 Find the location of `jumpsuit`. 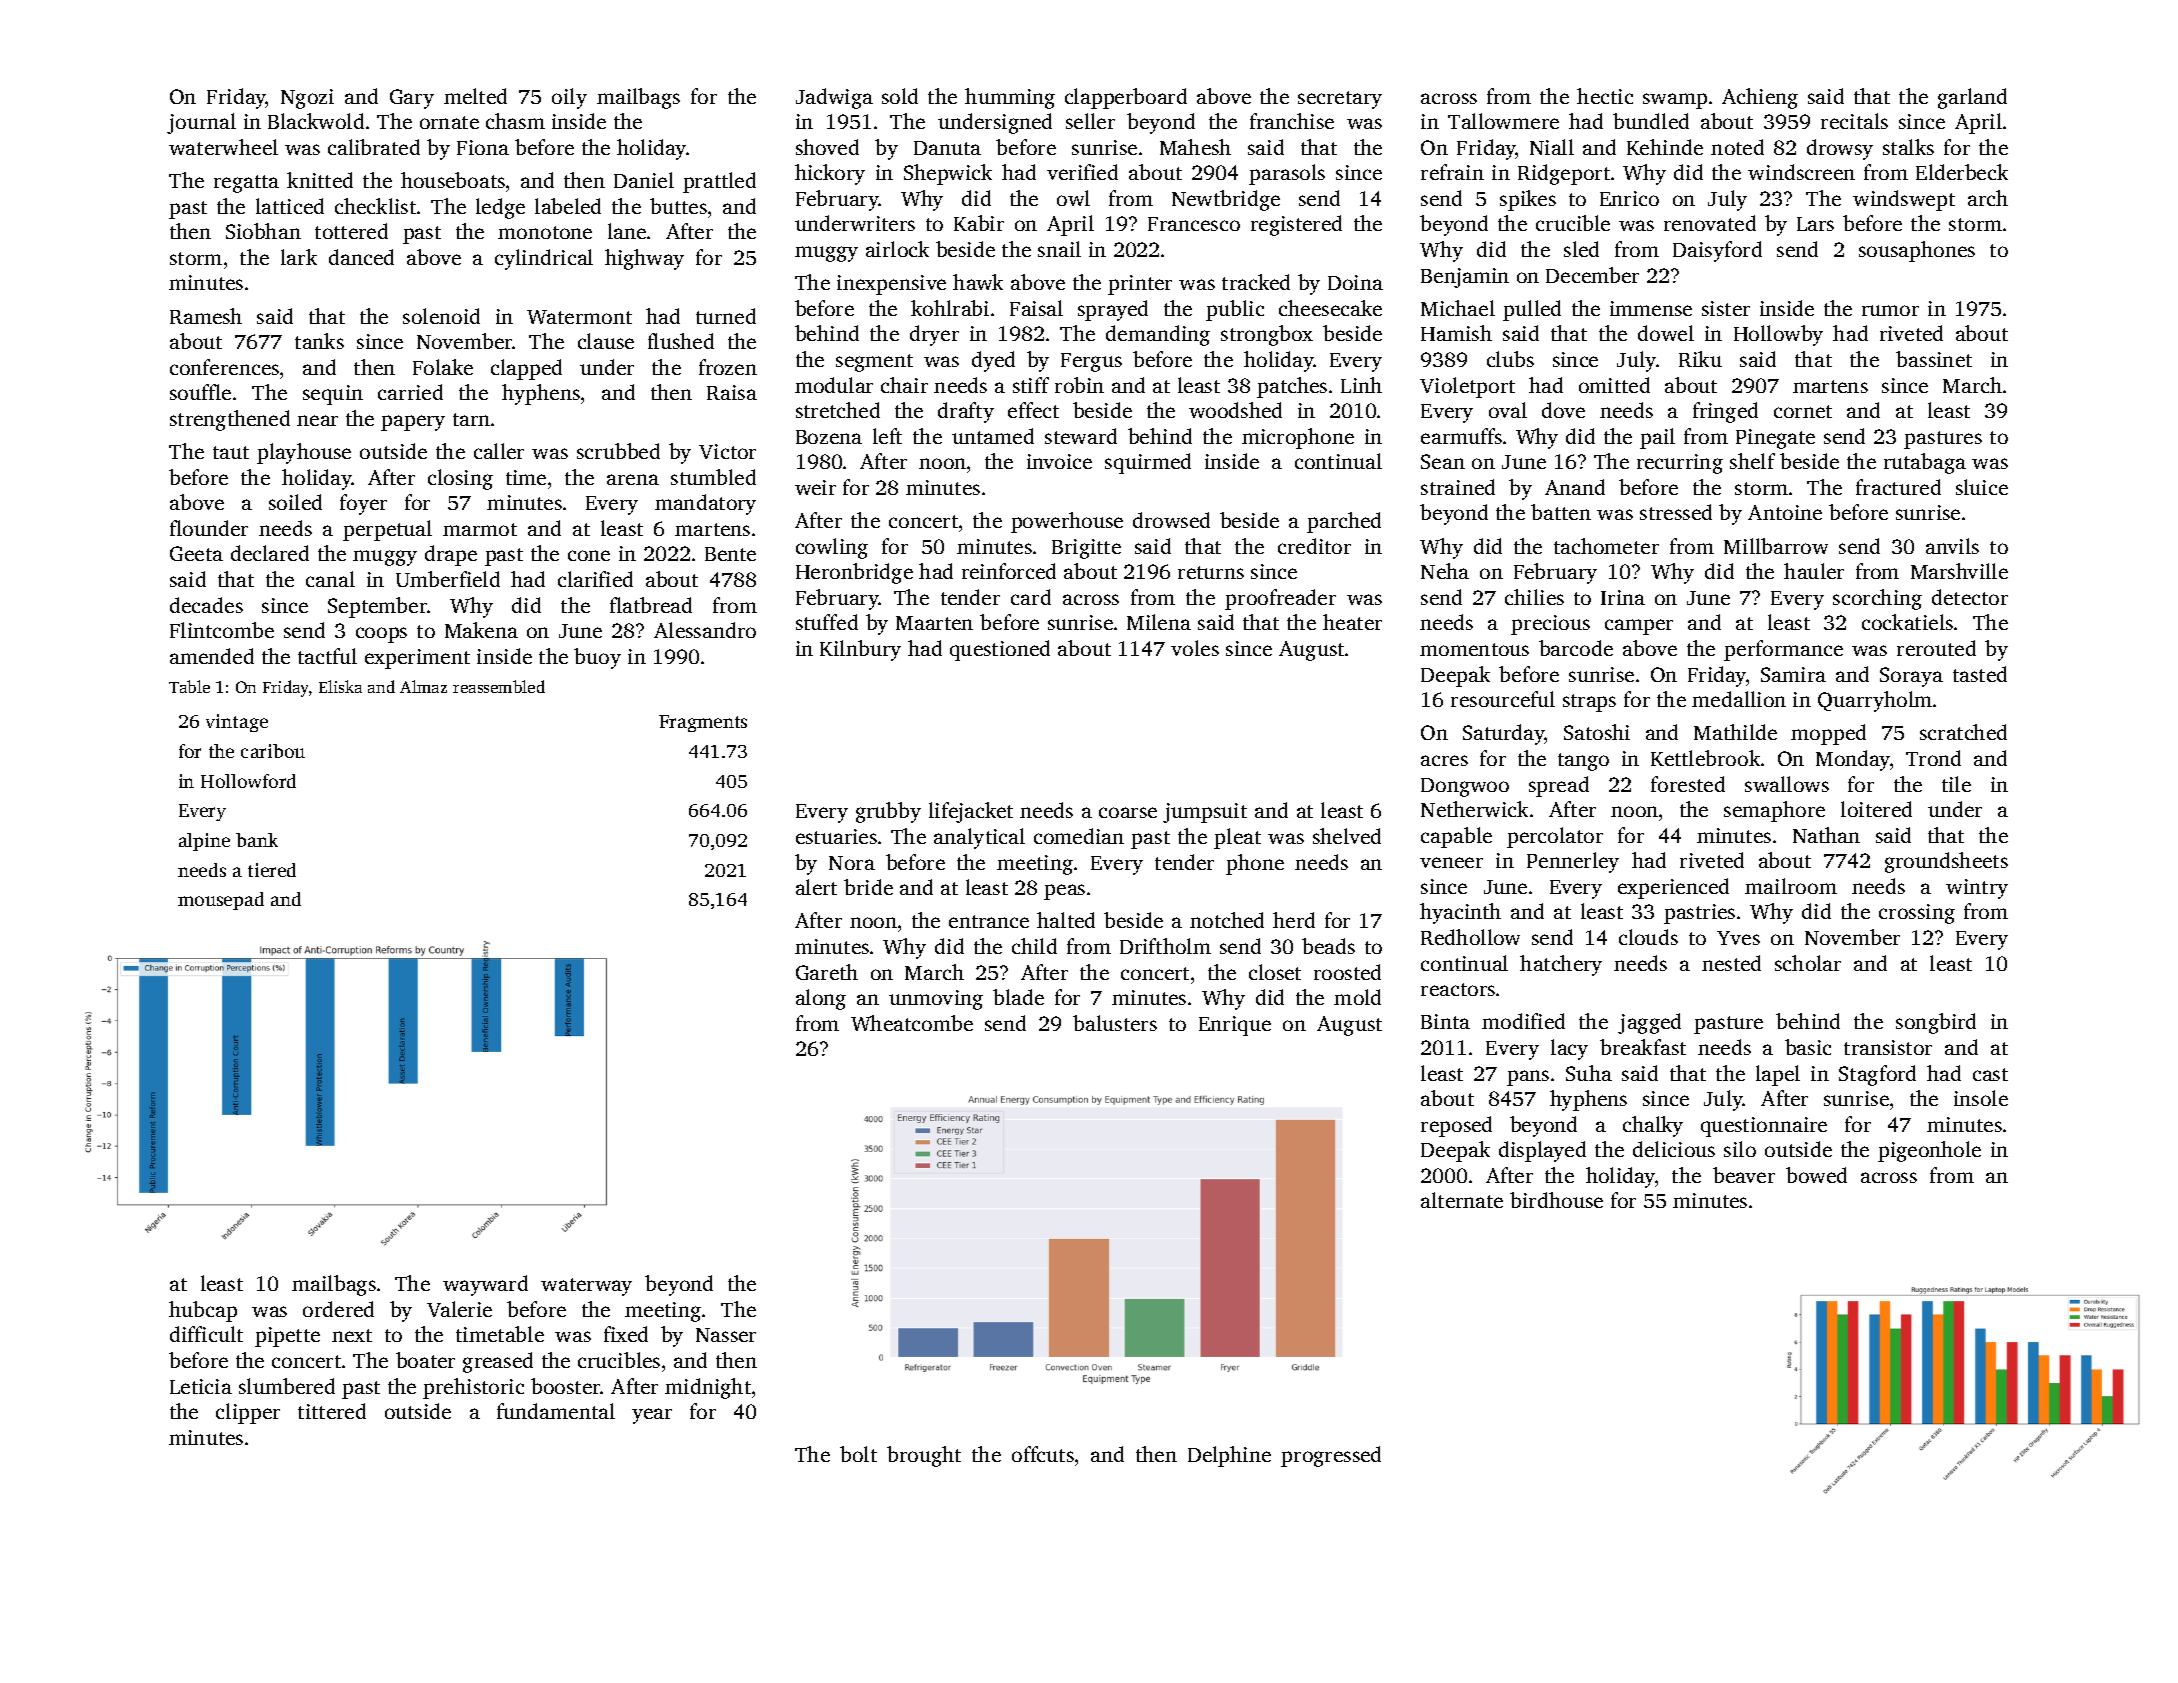

jumpsuit is located at coordinates (1205, 813).
